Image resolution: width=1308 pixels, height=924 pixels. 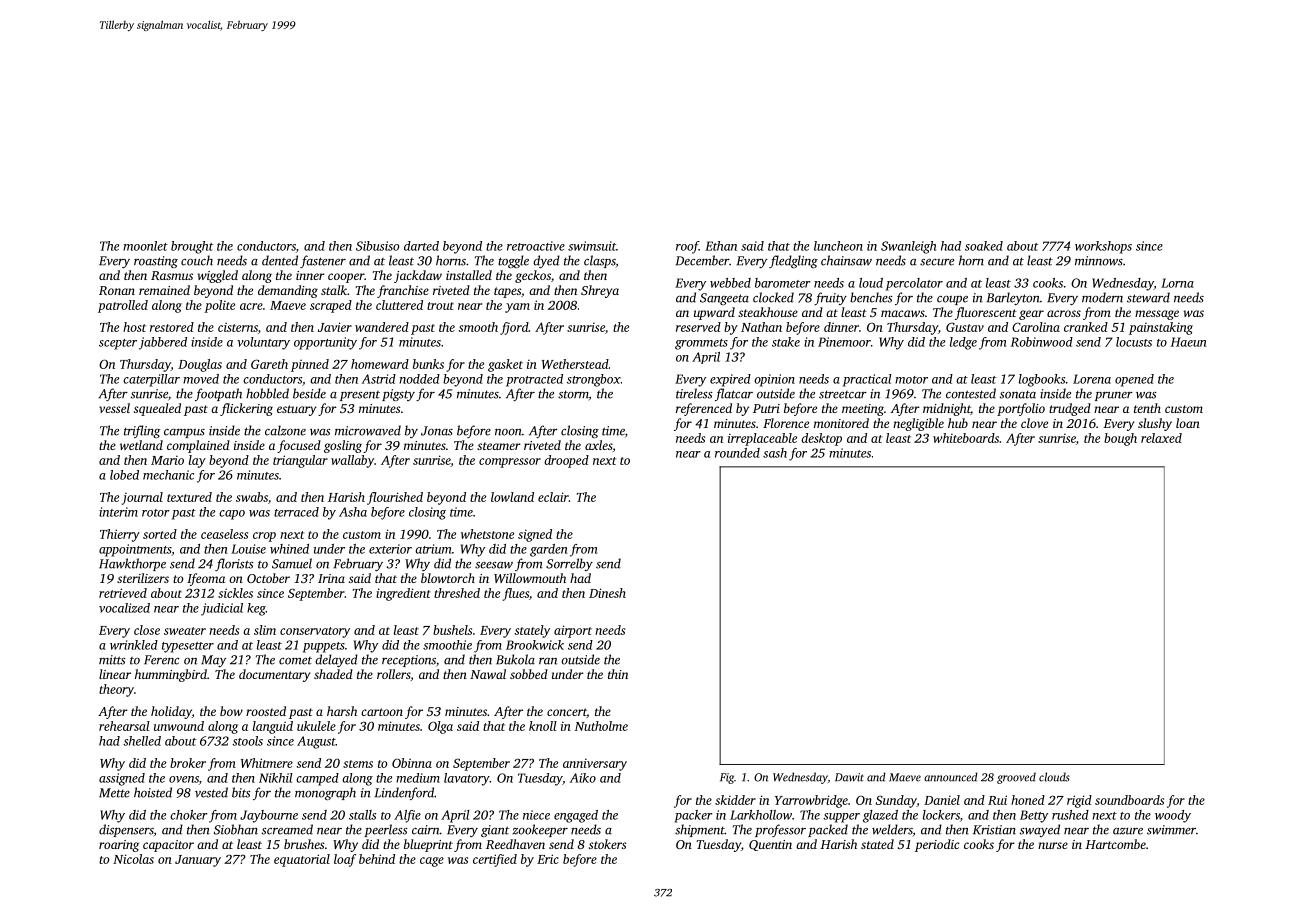 What do you see at coordinates (963, 343) in the screenshot?
I see `ledge` at bounding box center [963, 343].
